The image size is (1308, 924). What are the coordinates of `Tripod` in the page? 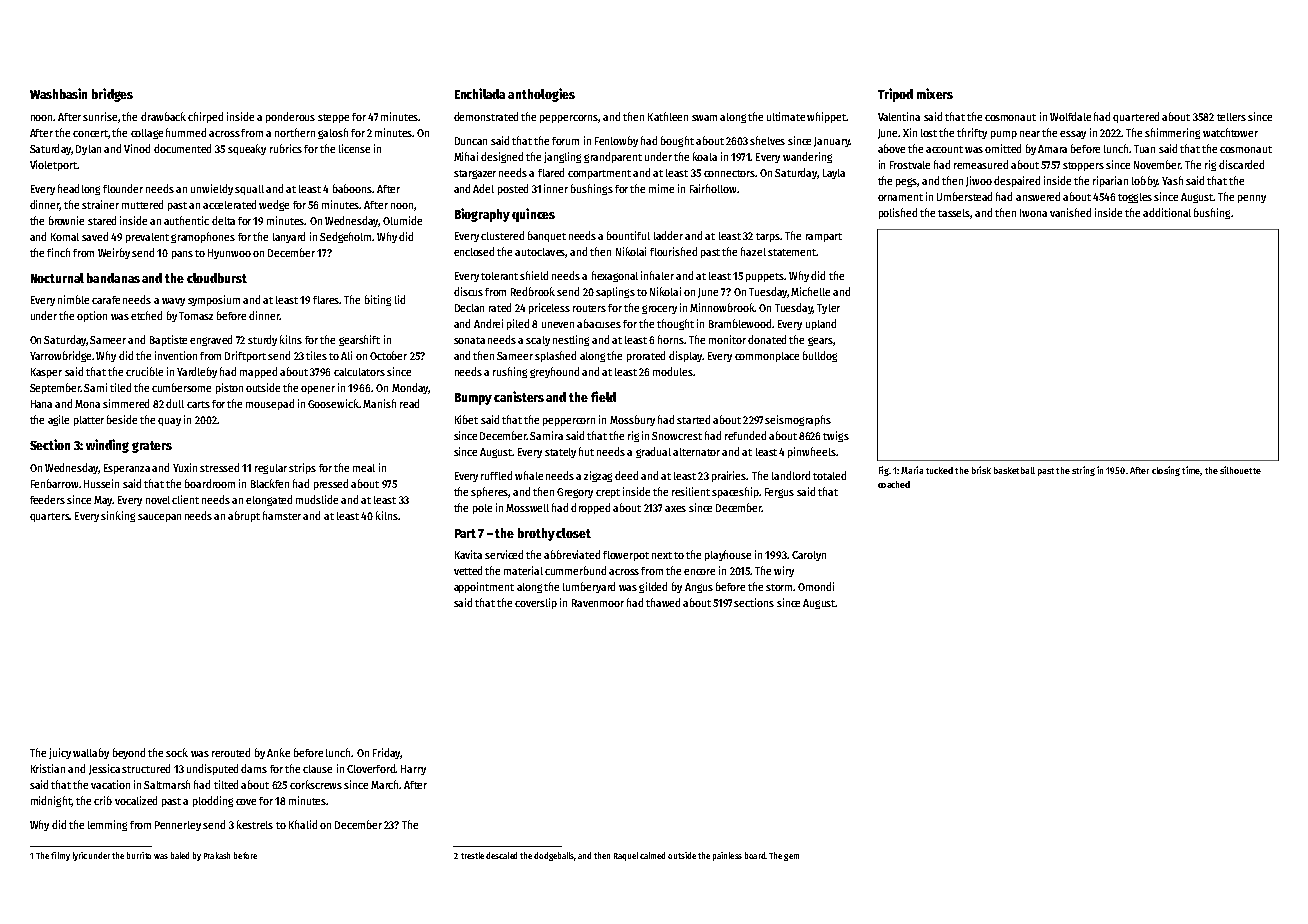 It's located at (895, 95).
